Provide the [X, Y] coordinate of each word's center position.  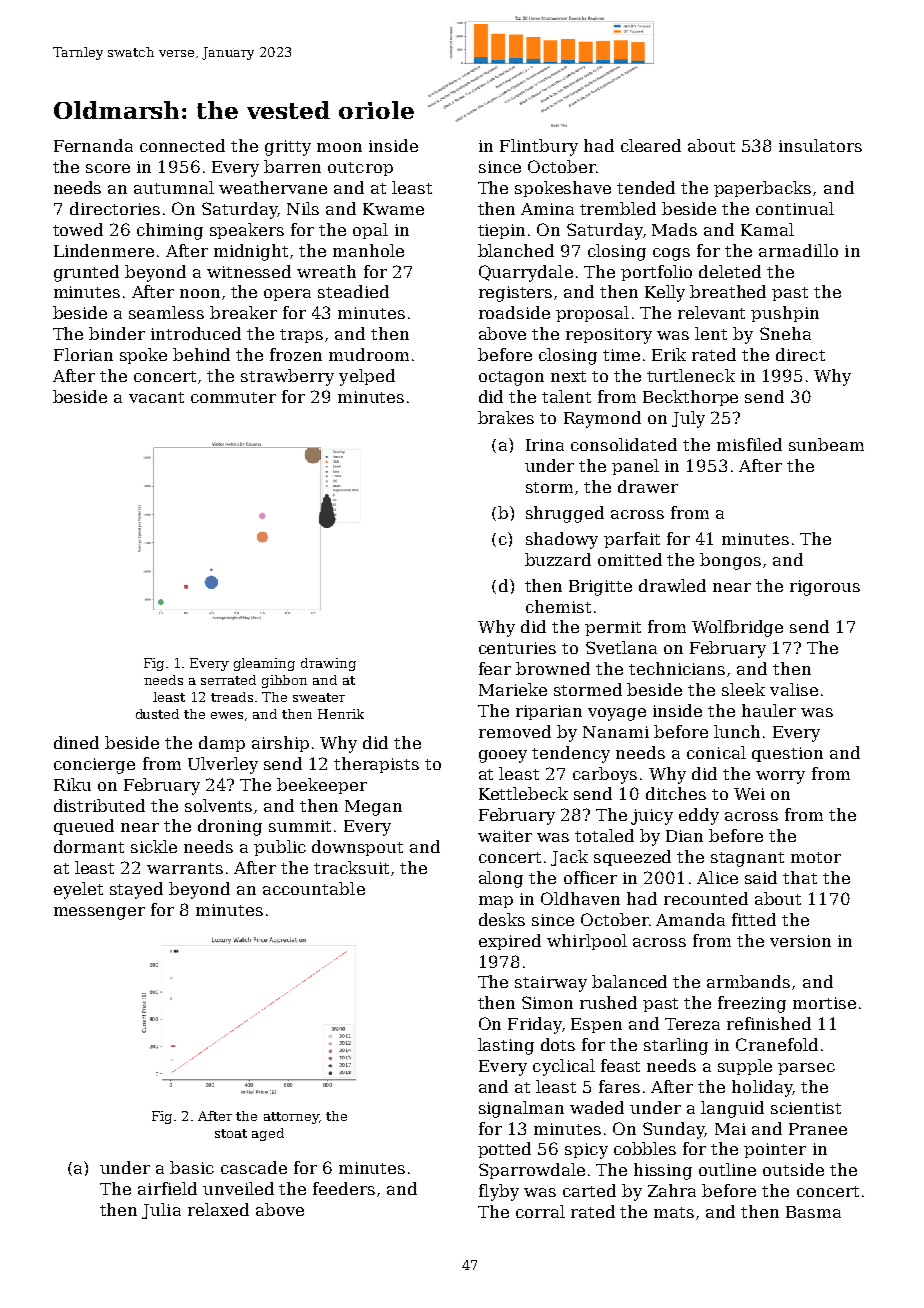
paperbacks [762, 189]
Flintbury [539, 147]
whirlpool [587, 942]
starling [676, 1046]
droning [230, 827]
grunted [86, 273]
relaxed [218, 1209]
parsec [806, 1069]
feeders [344, 1188]
